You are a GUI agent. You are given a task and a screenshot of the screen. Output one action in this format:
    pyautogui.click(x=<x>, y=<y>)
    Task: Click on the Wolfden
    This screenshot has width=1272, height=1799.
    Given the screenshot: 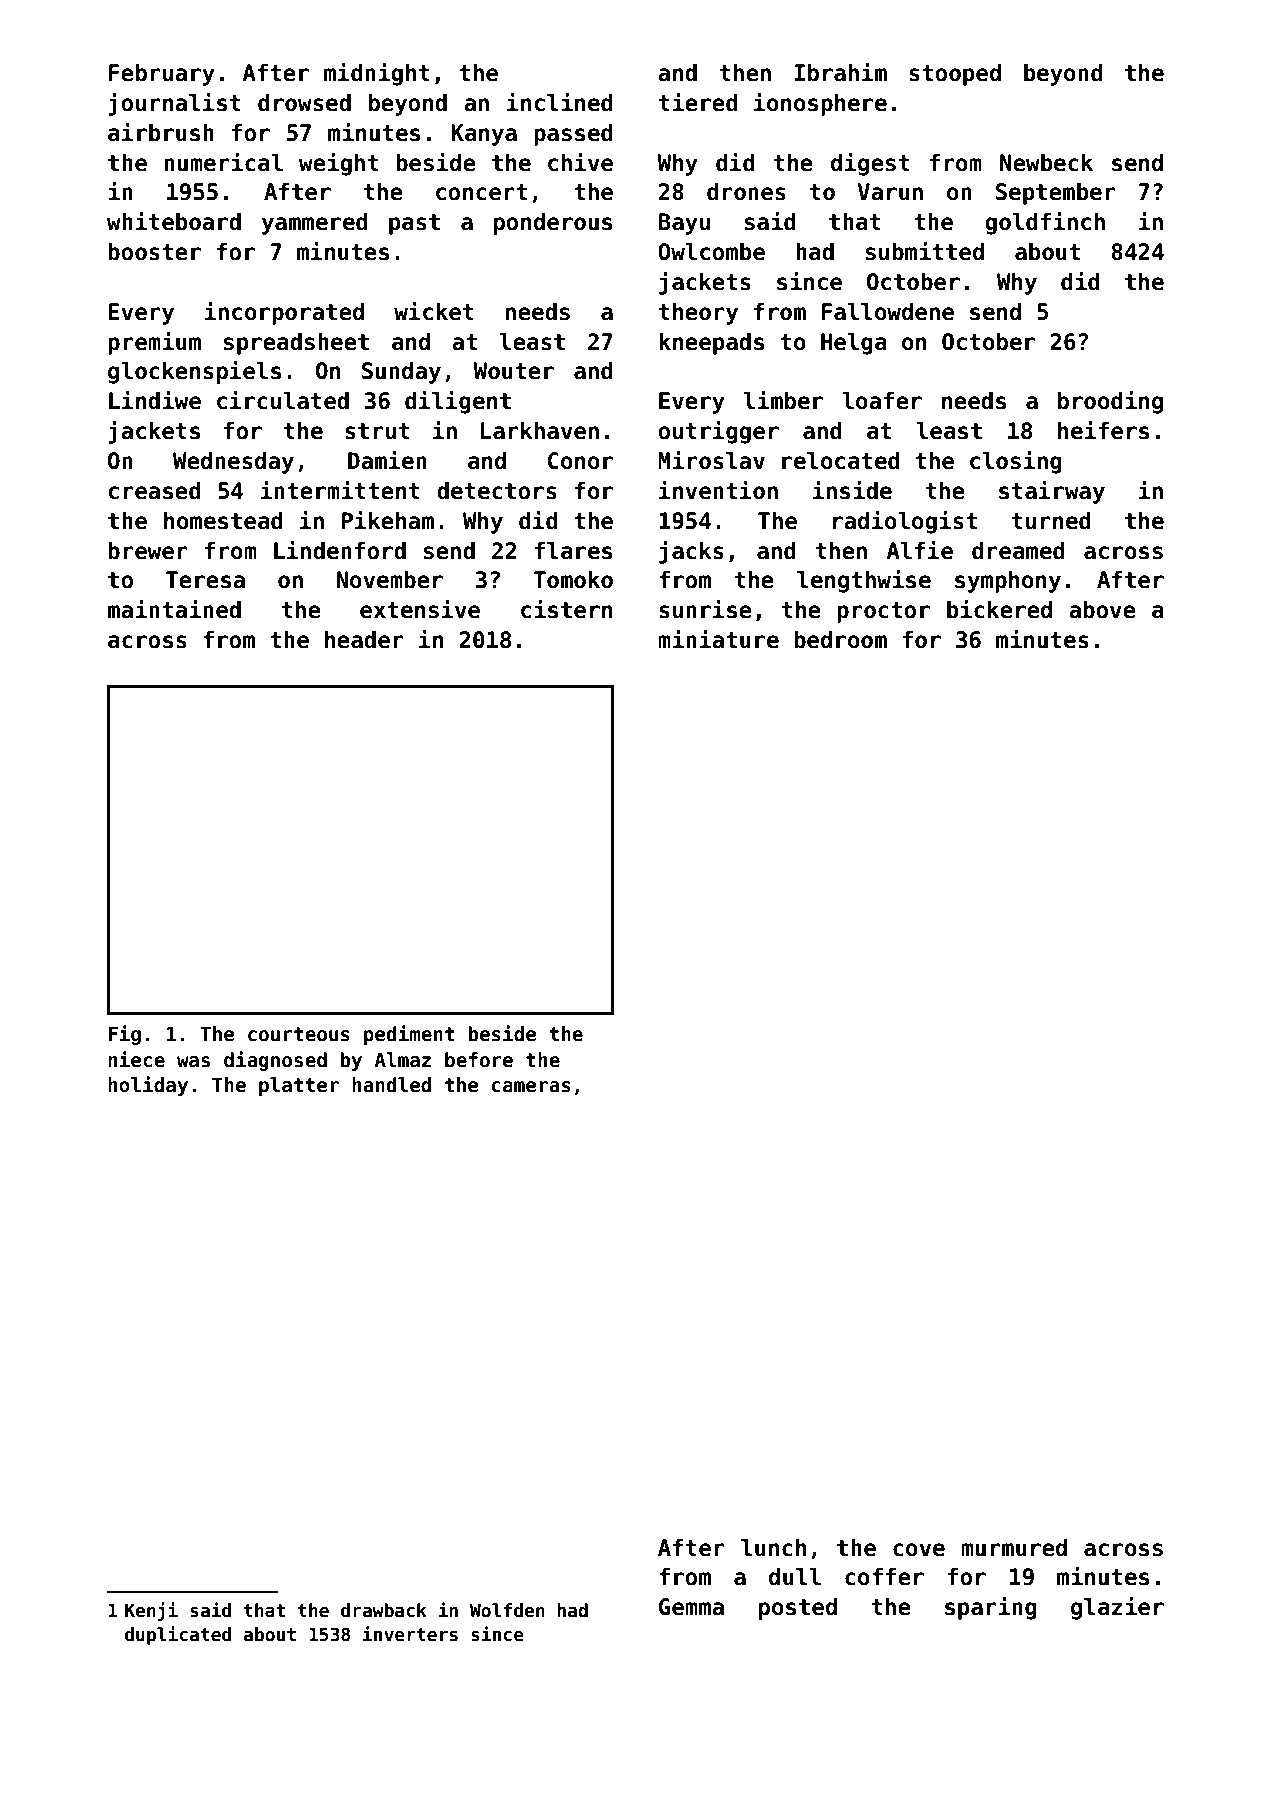 What is the action you would take?
    pyautogui.click(x=507, y=1610)
